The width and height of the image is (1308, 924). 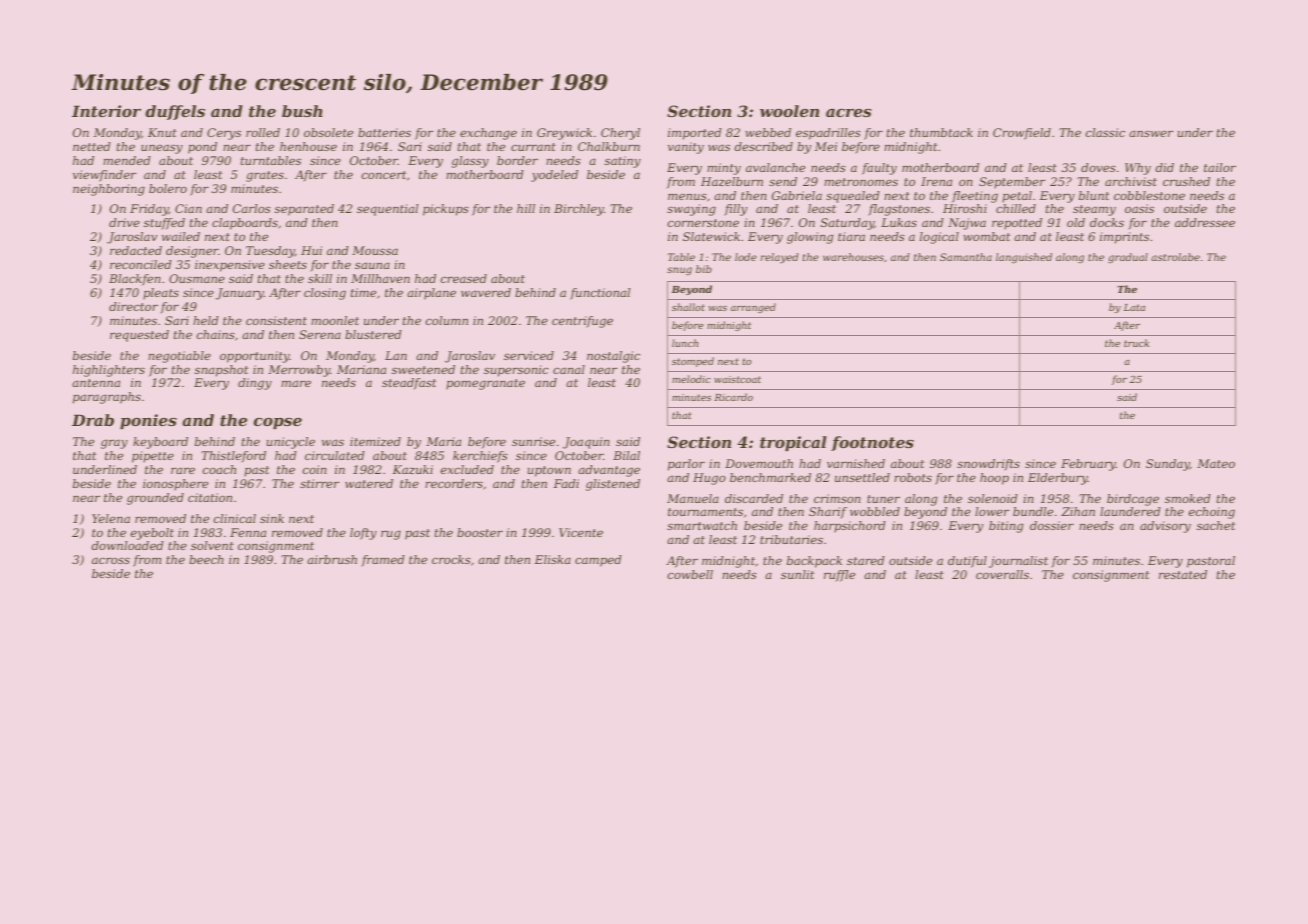 I want to click on opportunity, so click(x=255, y=357).
